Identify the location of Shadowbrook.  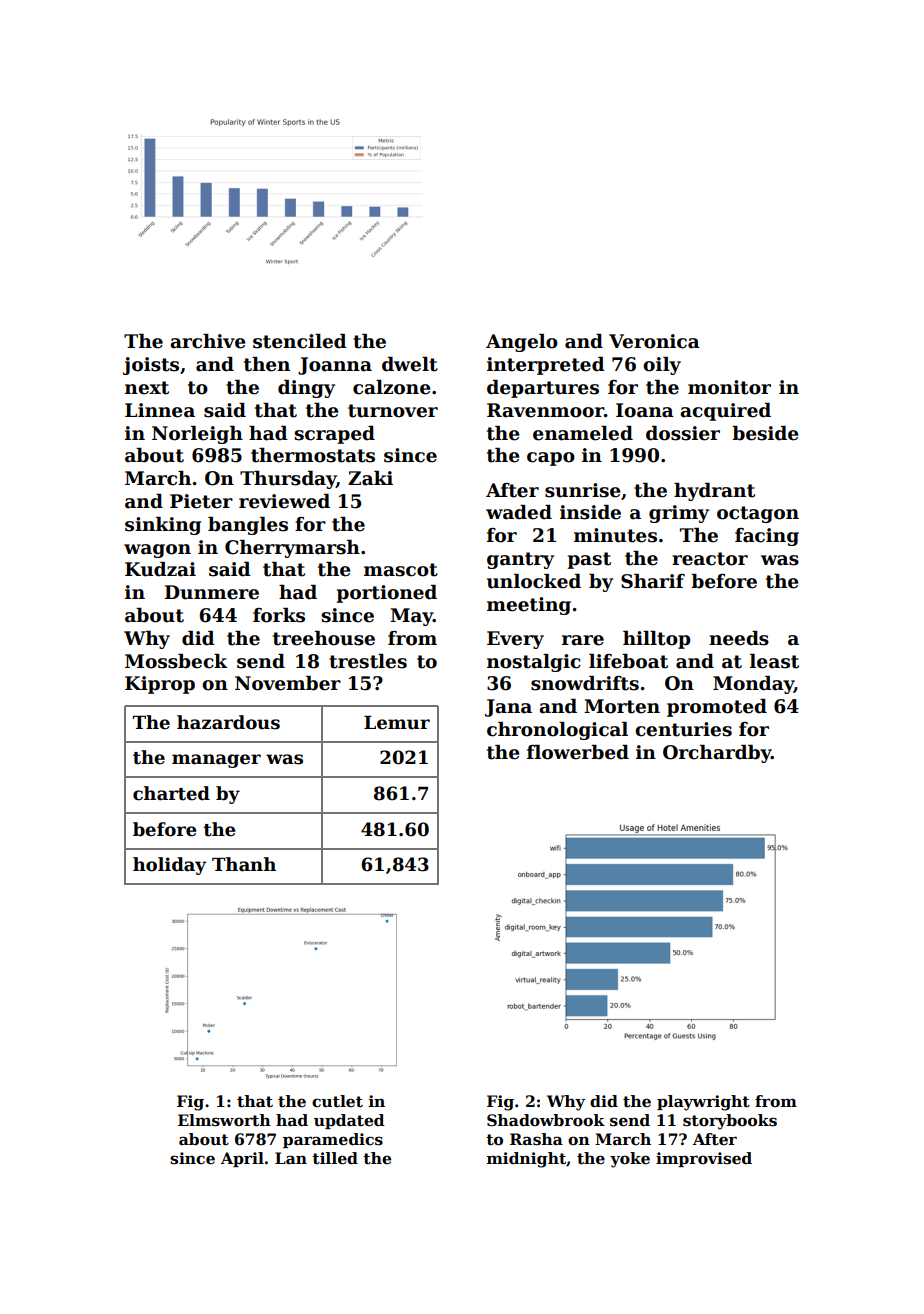
(546, 1120).
